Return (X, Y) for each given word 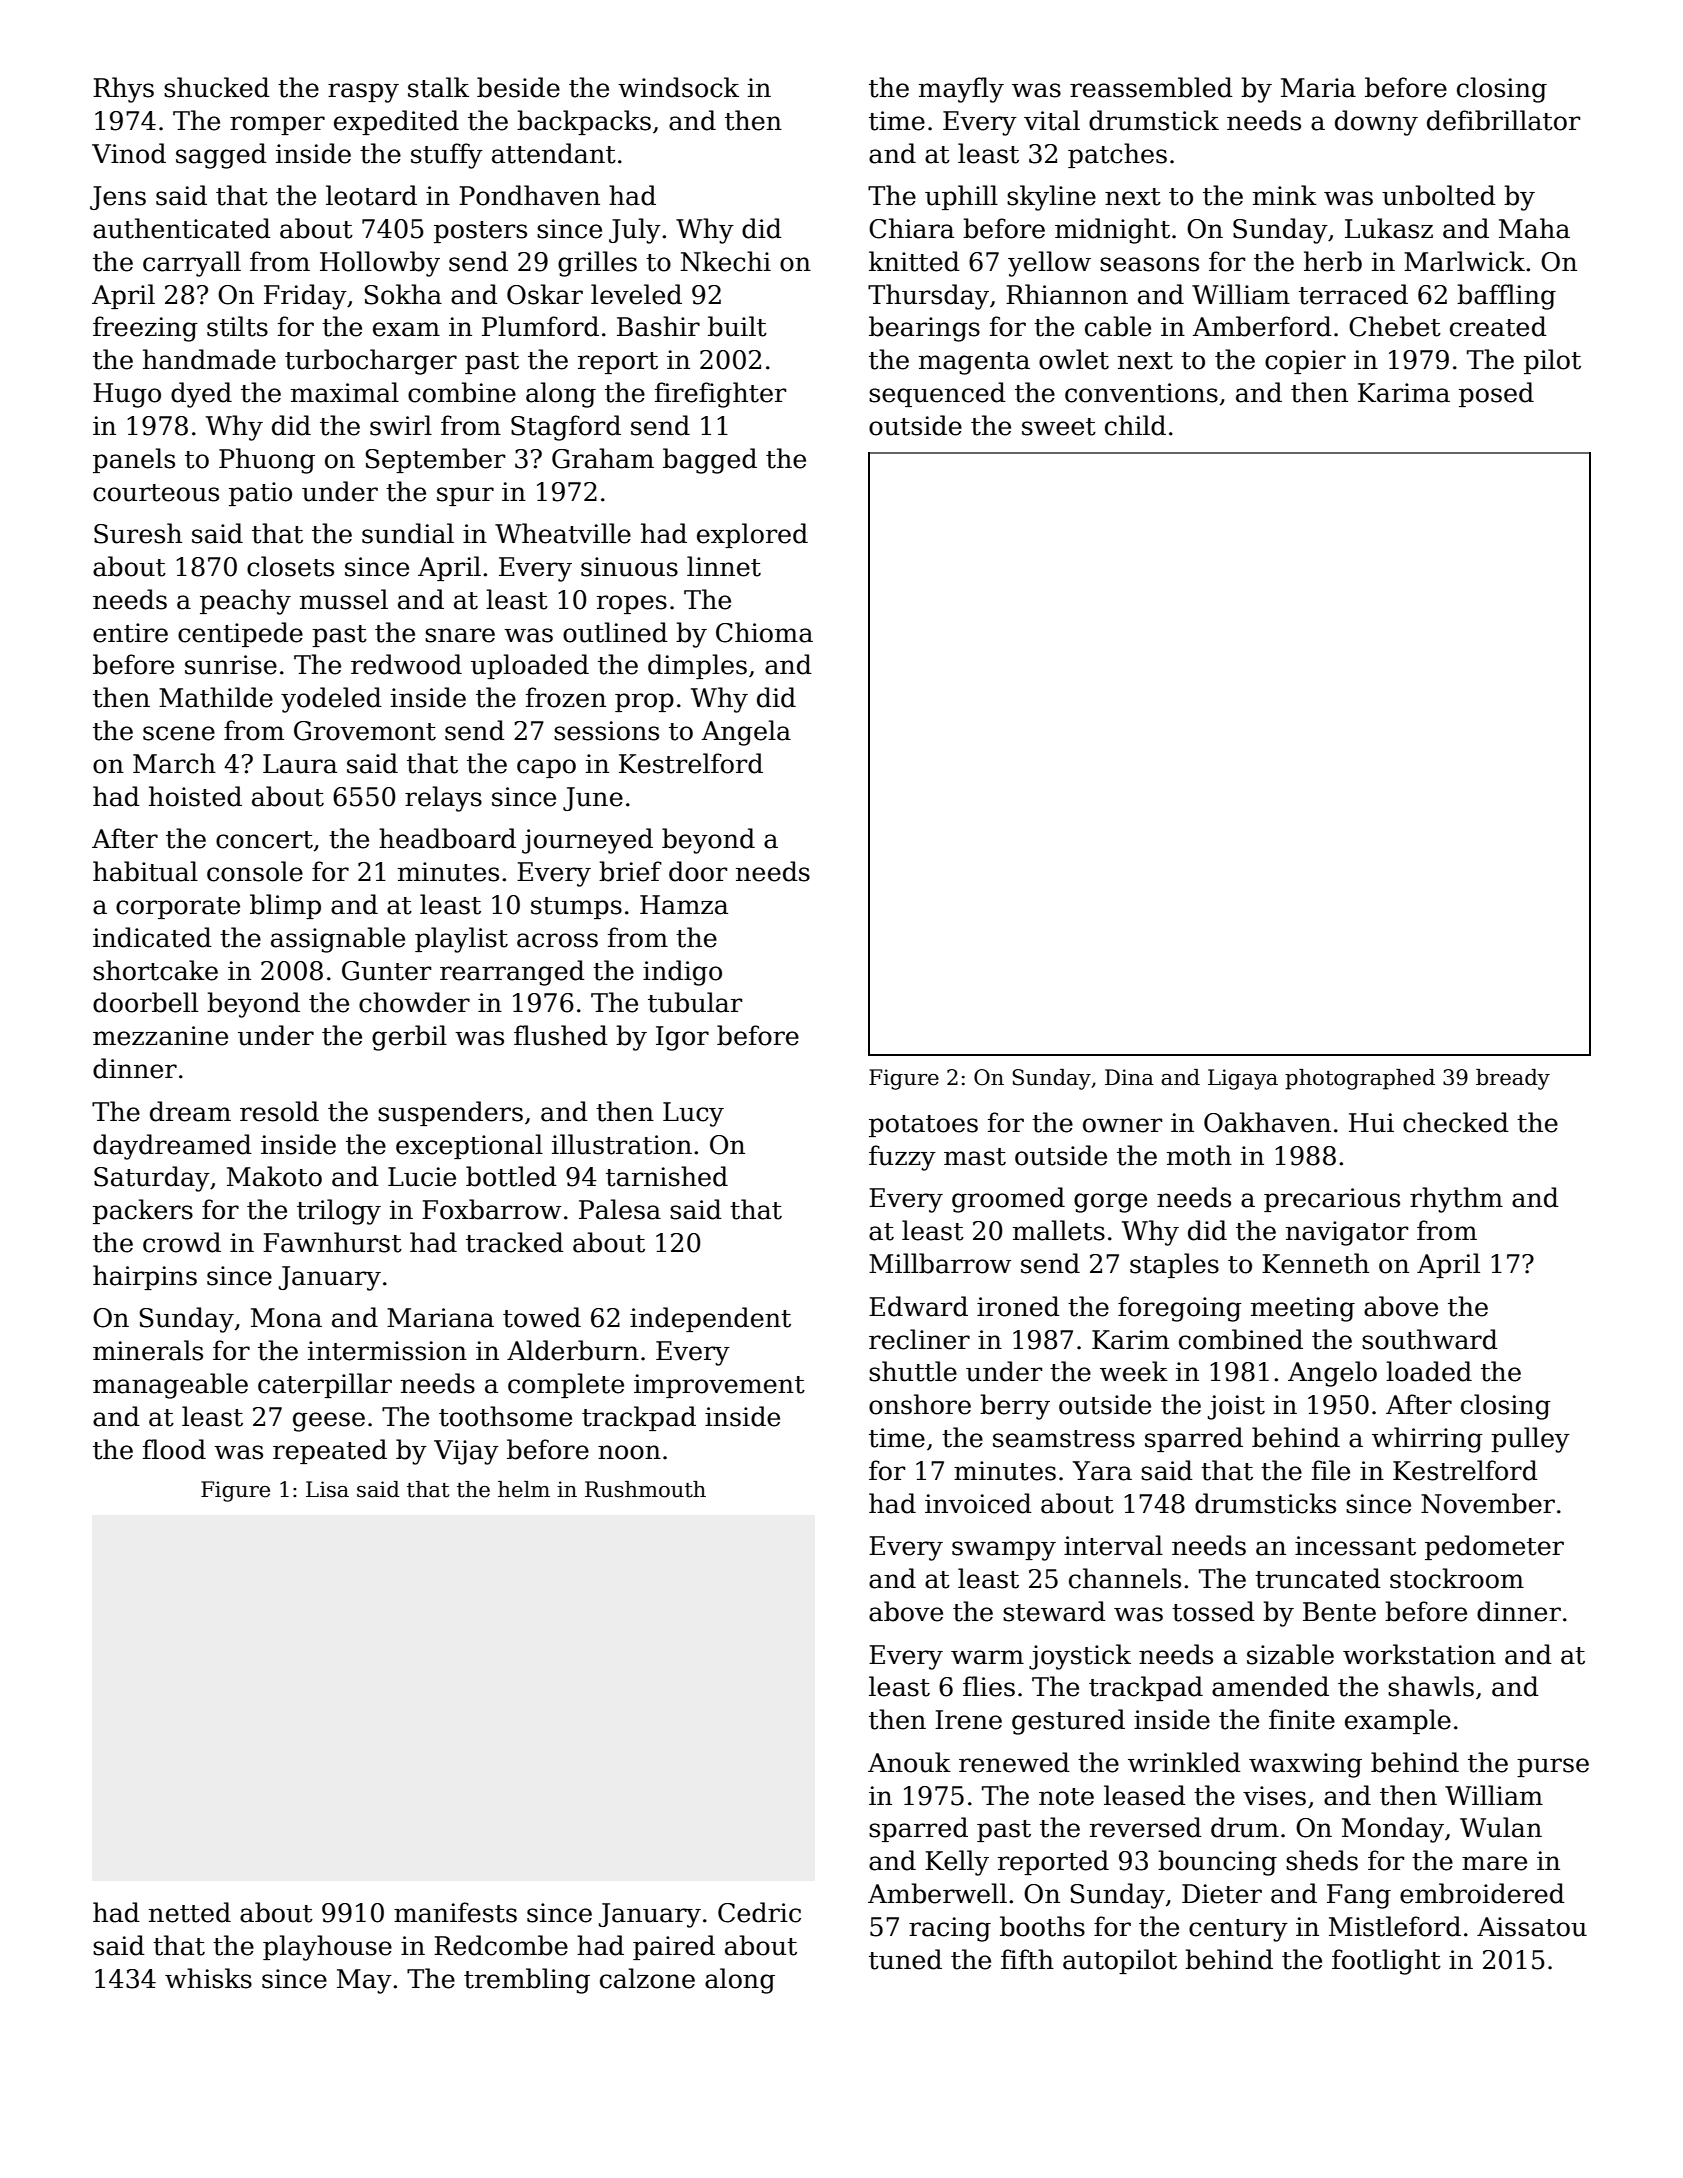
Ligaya (1243, 1079)
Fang (1359, 1896)
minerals (148, 1350)
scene (179, 733)
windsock (678, 87)
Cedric (759, 1912)
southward (1430, 1339)
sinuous (629, 567)
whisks (208, 1978)
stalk (438, 87)
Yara (1102, 1471)
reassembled (1151, 87)
